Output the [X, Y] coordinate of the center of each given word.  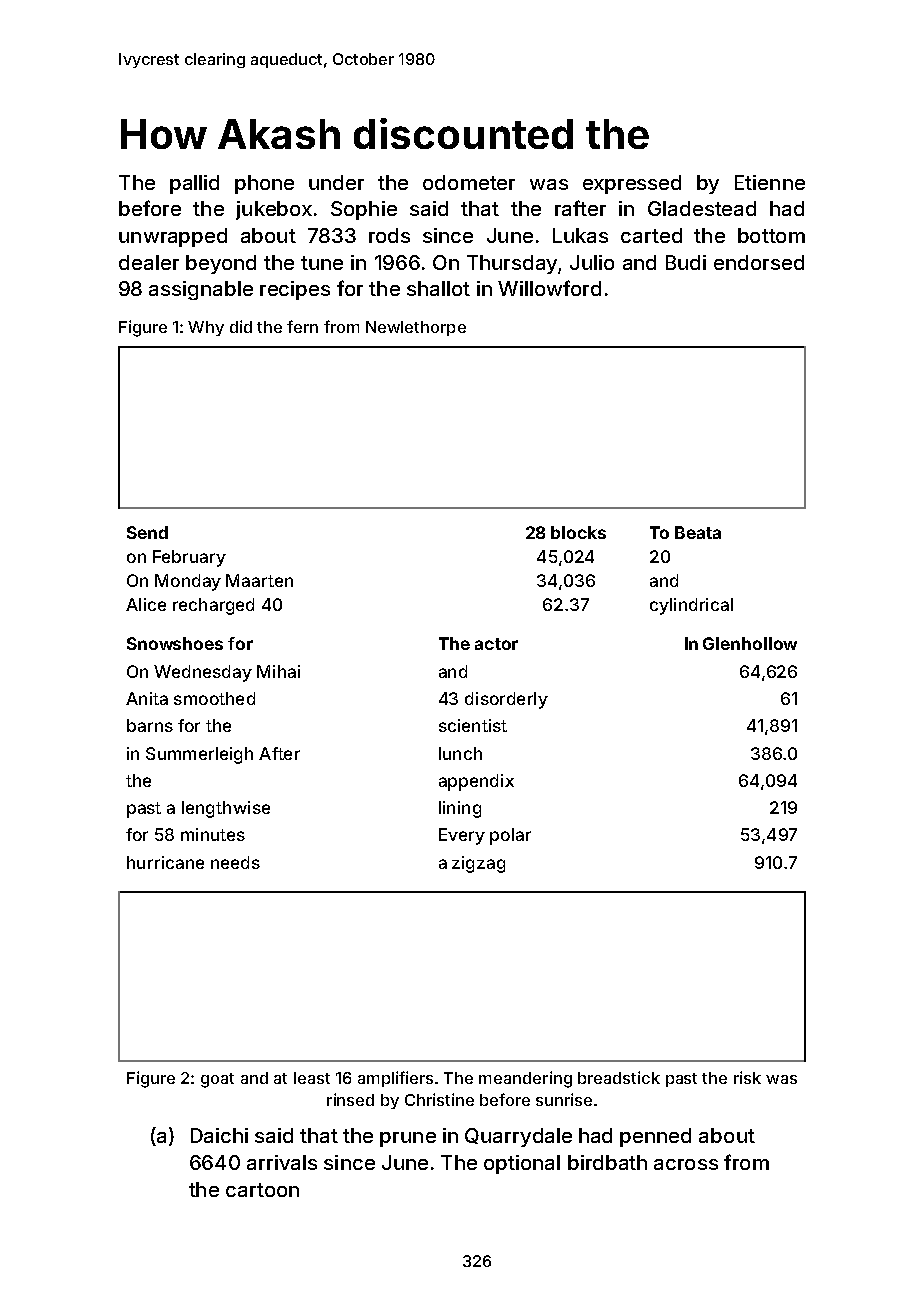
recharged [213, 606]
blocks [578, 532]
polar [510, 836]
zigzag [478, 864]
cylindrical [691, 606]
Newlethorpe [416, 328]
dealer [149, 262]
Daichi [219, 1135]
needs [235, 862]
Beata [698, 532]
